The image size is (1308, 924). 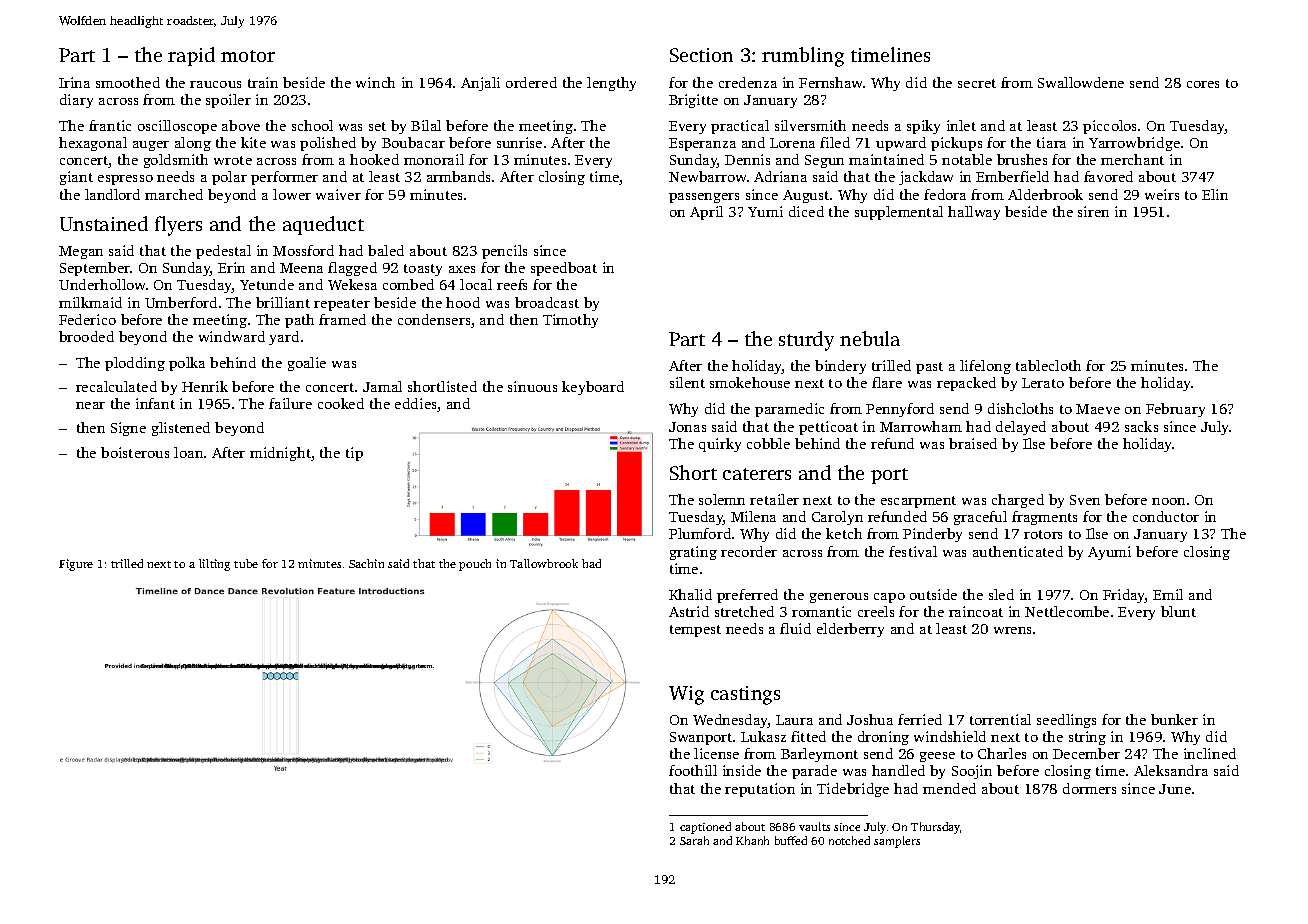 I want to click on sunrise, so click(x=519, y=142).
